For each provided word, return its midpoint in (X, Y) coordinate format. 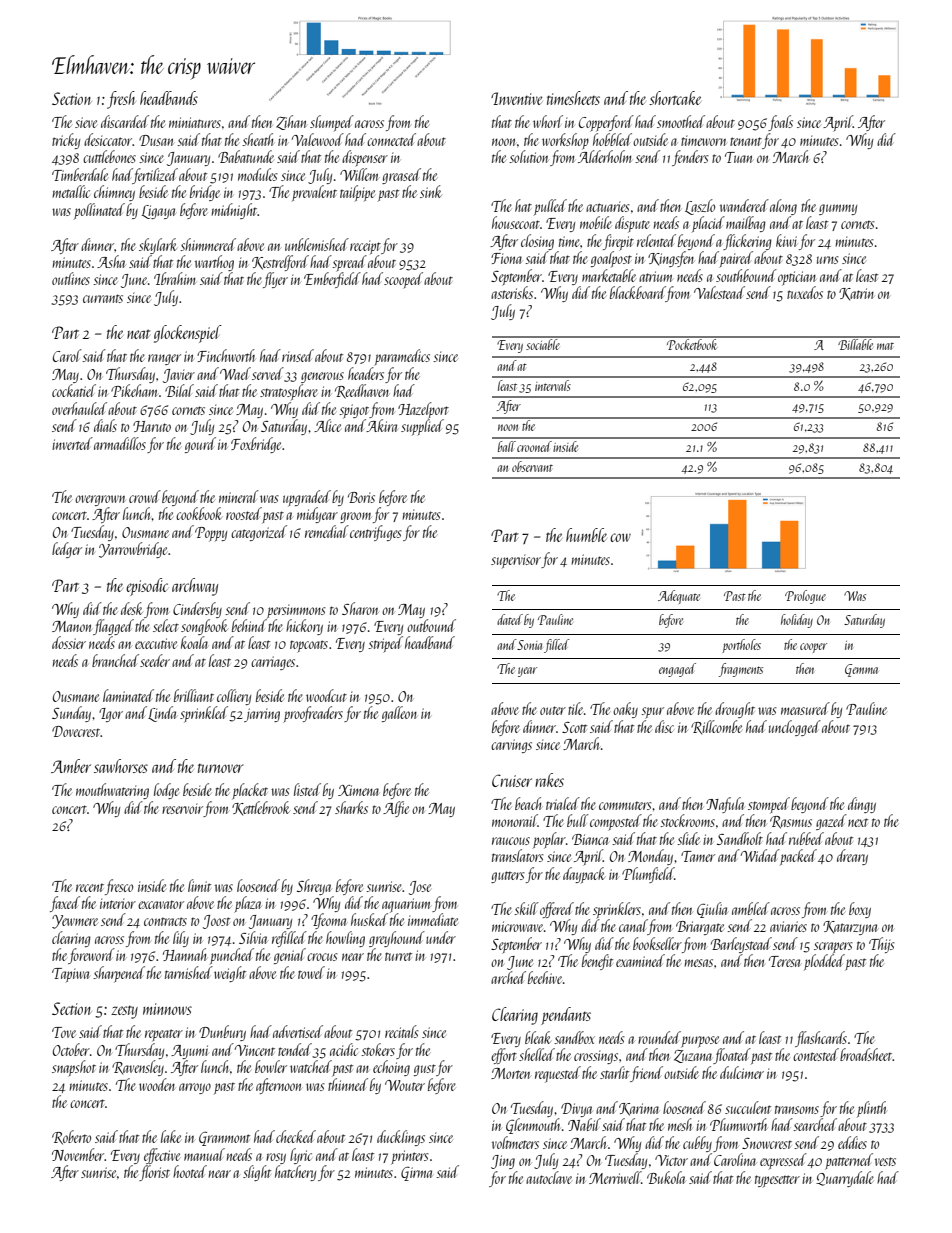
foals (780, 123)
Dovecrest (76, 731)
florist (154, 1173)
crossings (596, 1057)
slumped (332, 123)
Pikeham (134, 390)
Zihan (291, 122)
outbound (431, 625)
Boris (361, 497)
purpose (700, 1042)
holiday (797, 621)
